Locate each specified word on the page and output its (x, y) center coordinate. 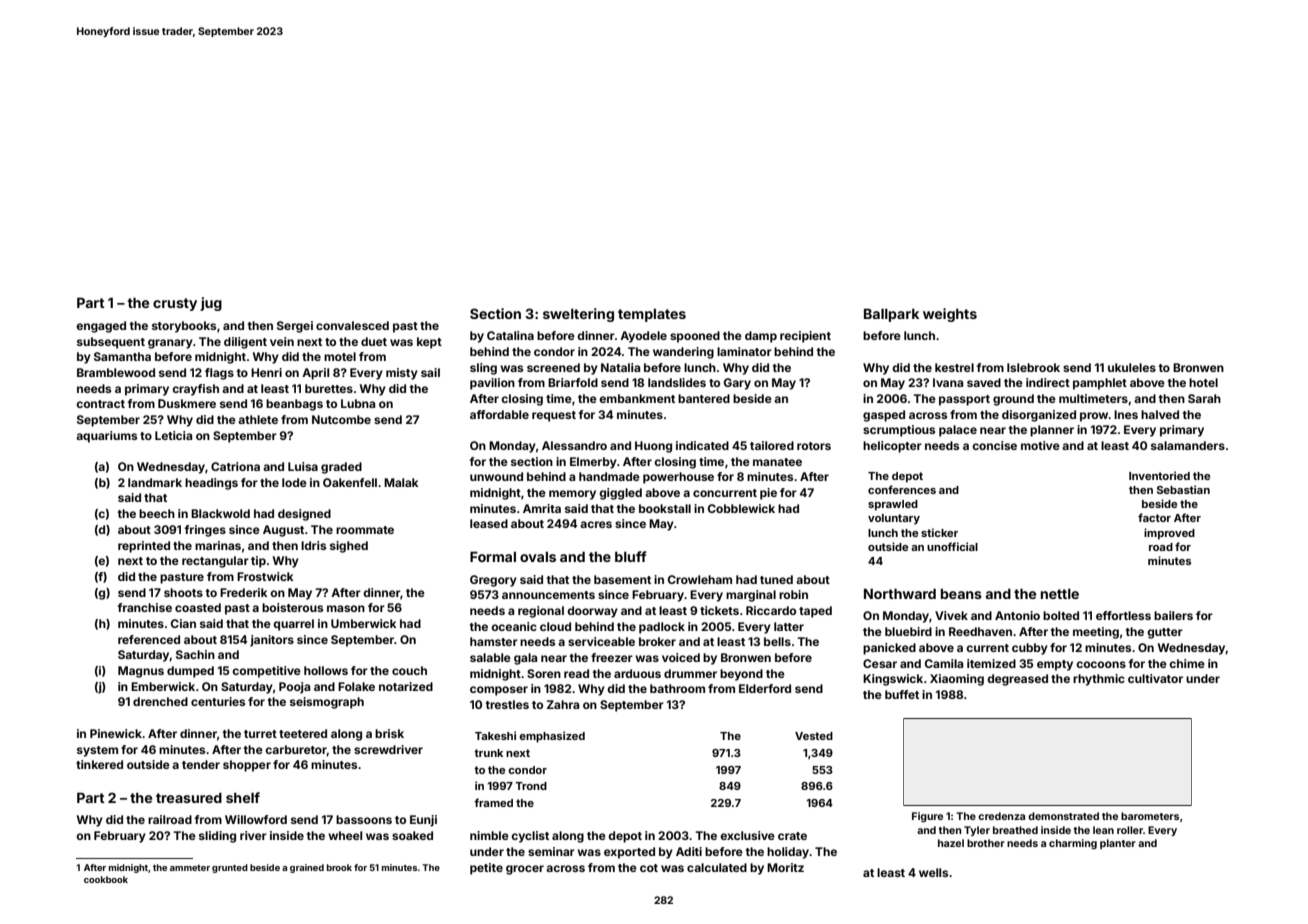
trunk (488, 753)
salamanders (1188, 445)
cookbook (106, 879)
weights (950, 315)
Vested (814, 736)
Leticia (173, 435)
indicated (702, 445)
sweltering (578, 315)
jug (211, 304)
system (97, 751)
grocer (525, 870)
